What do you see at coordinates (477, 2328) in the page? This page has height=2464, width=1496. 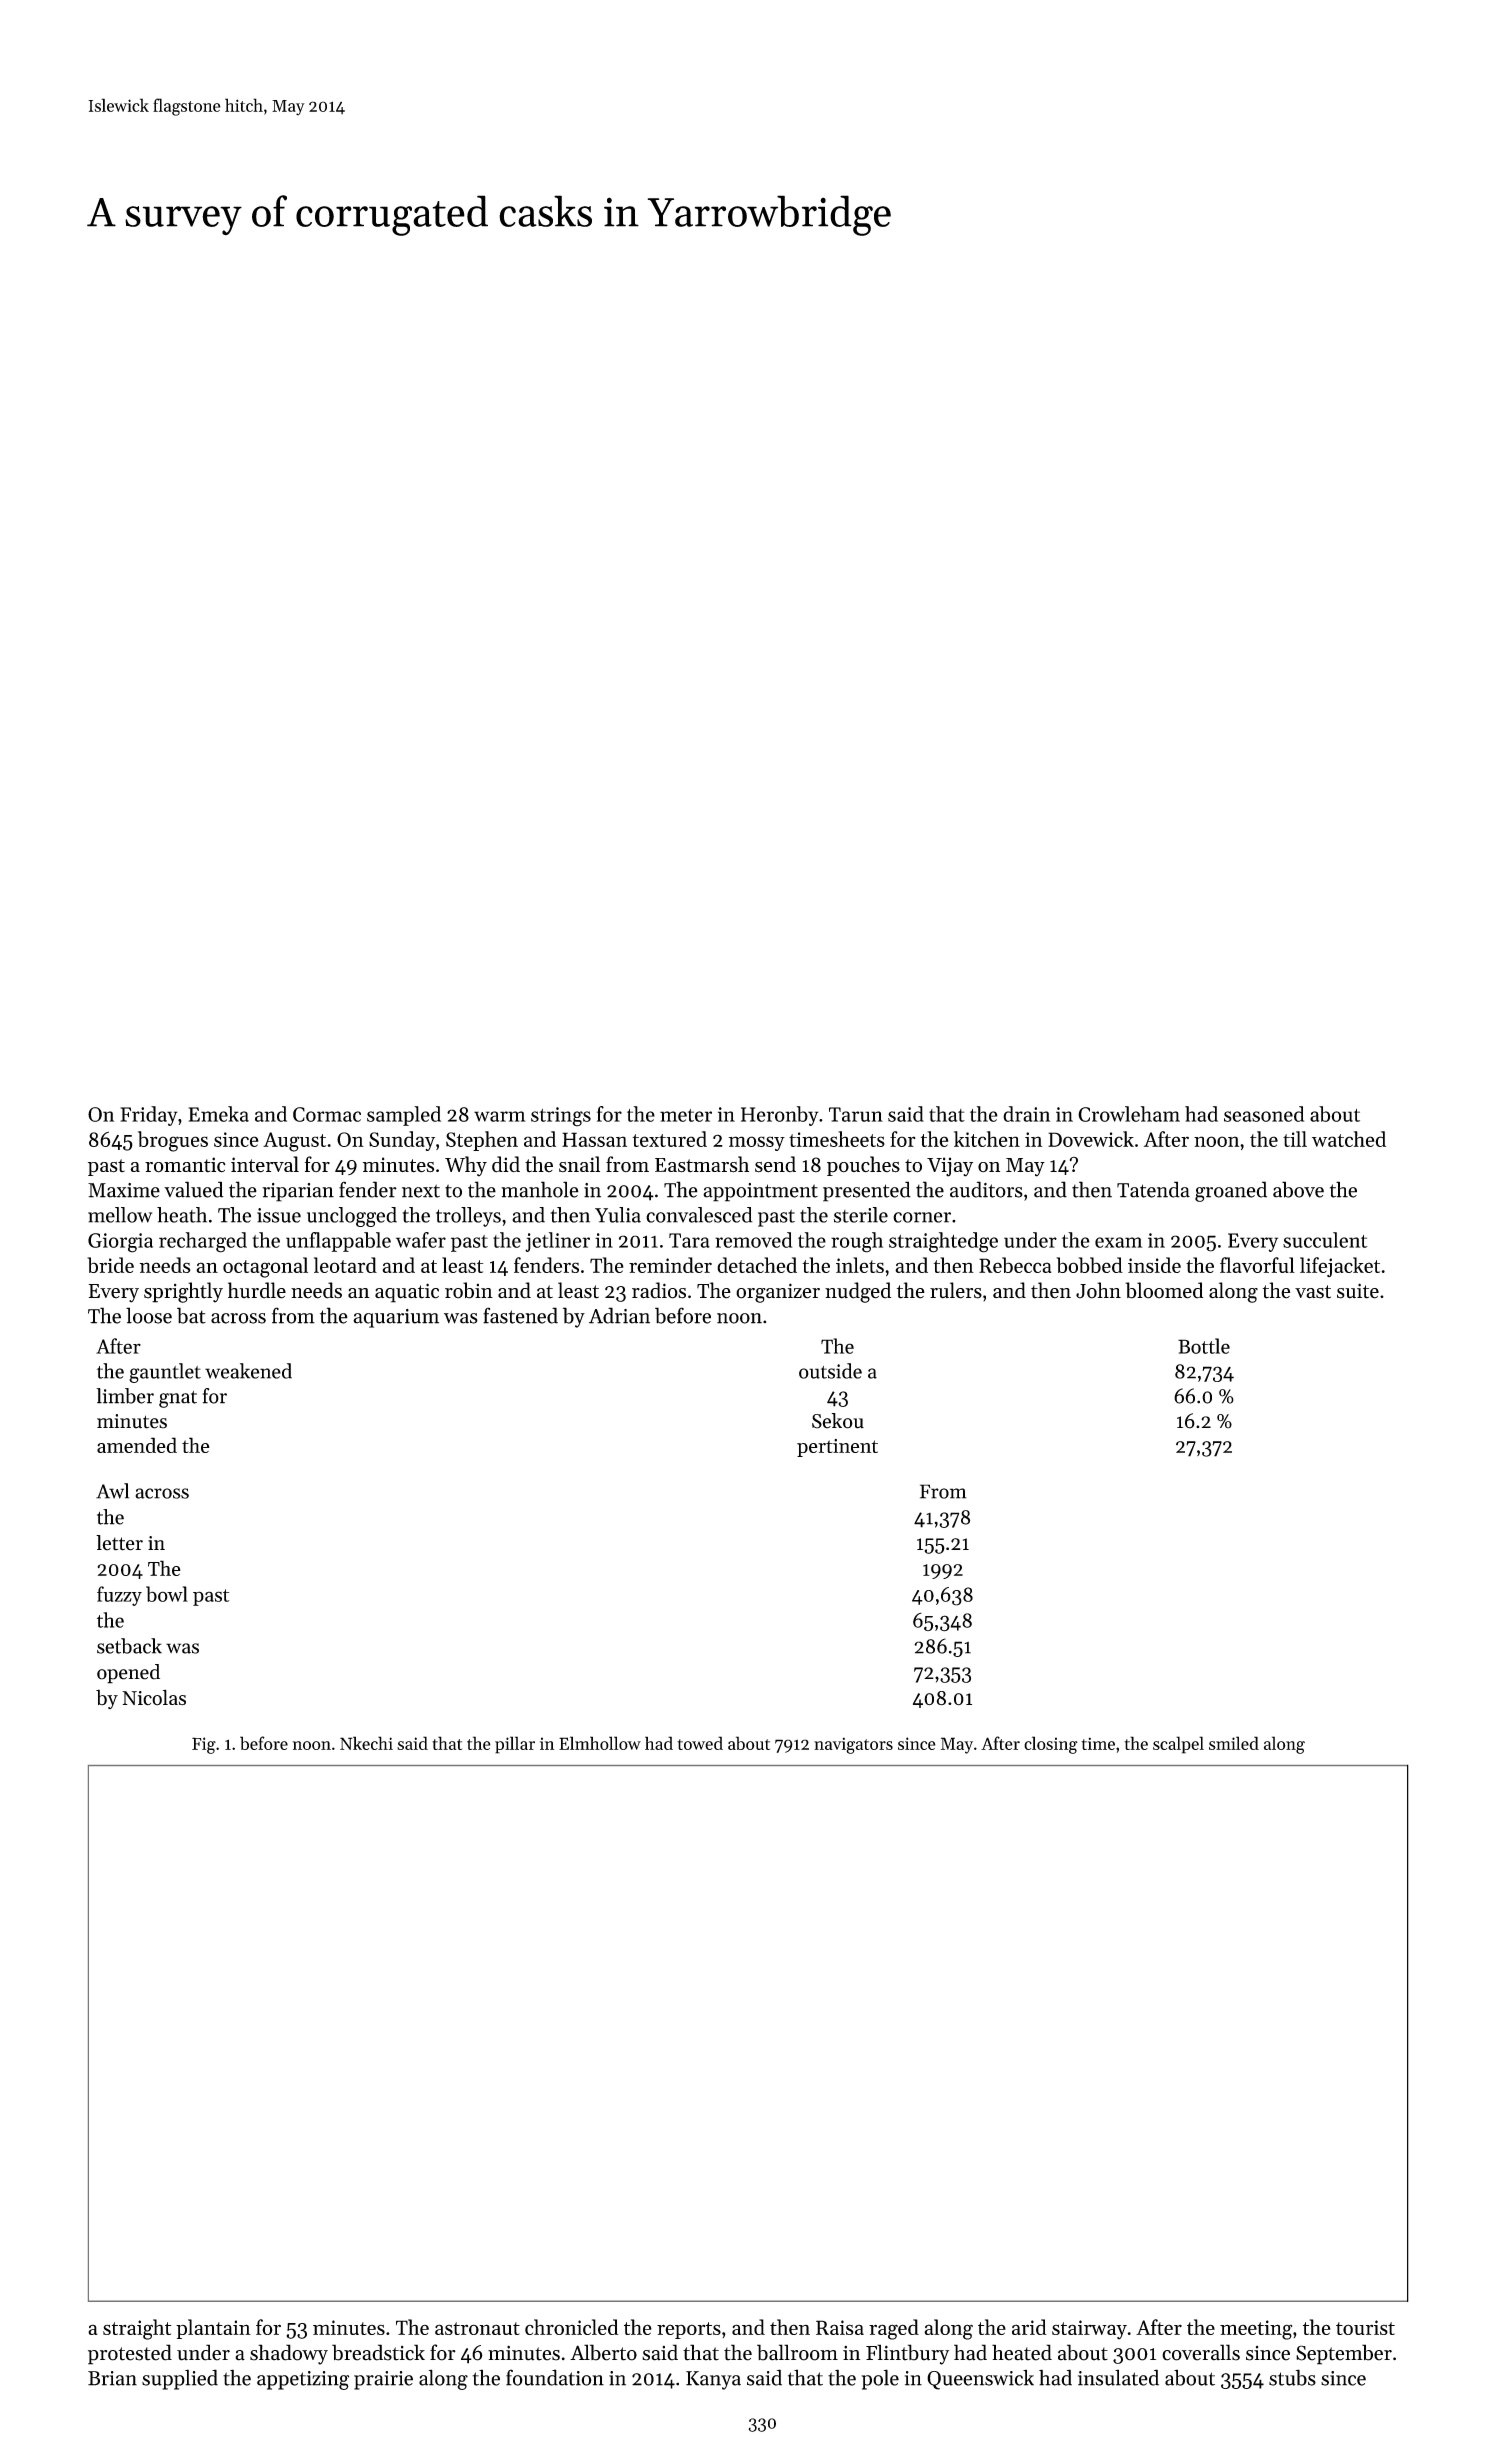 I see `astronaut` at bounding box center [477, 2328].
